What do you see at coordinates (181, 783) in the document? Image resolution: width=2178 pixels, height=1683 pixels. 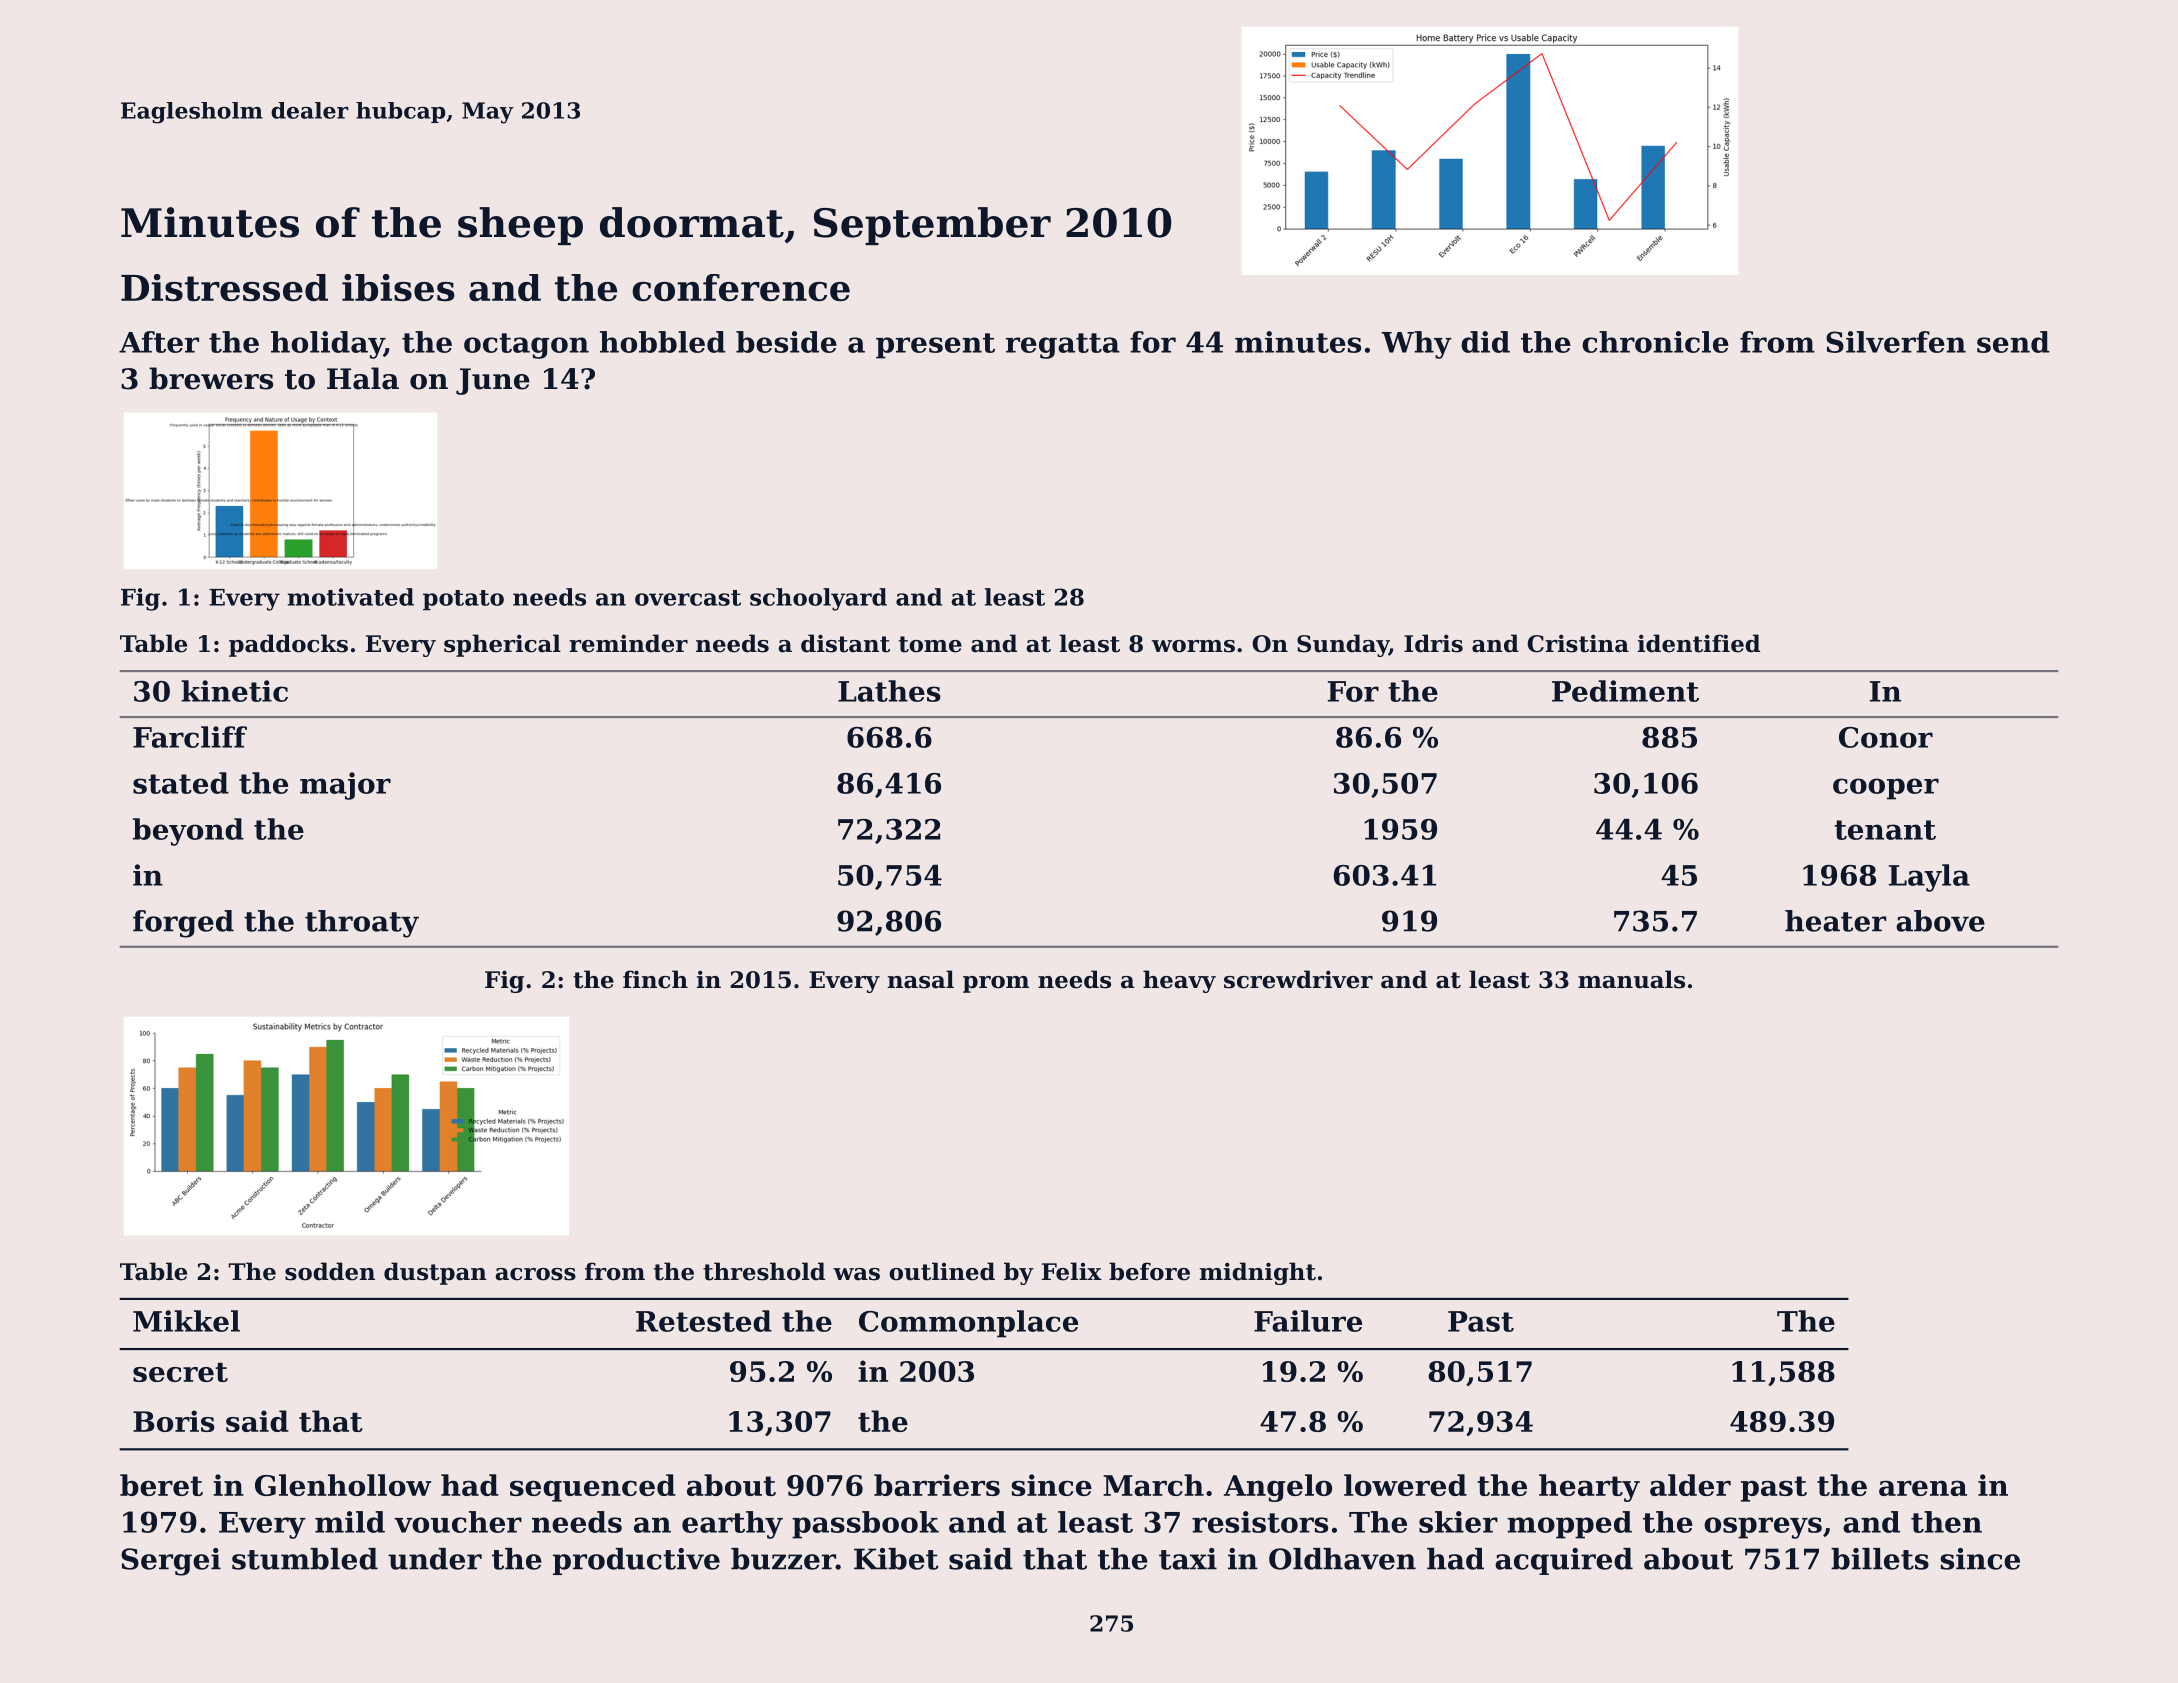 I see `stated` at bounding box center [181, 783].
